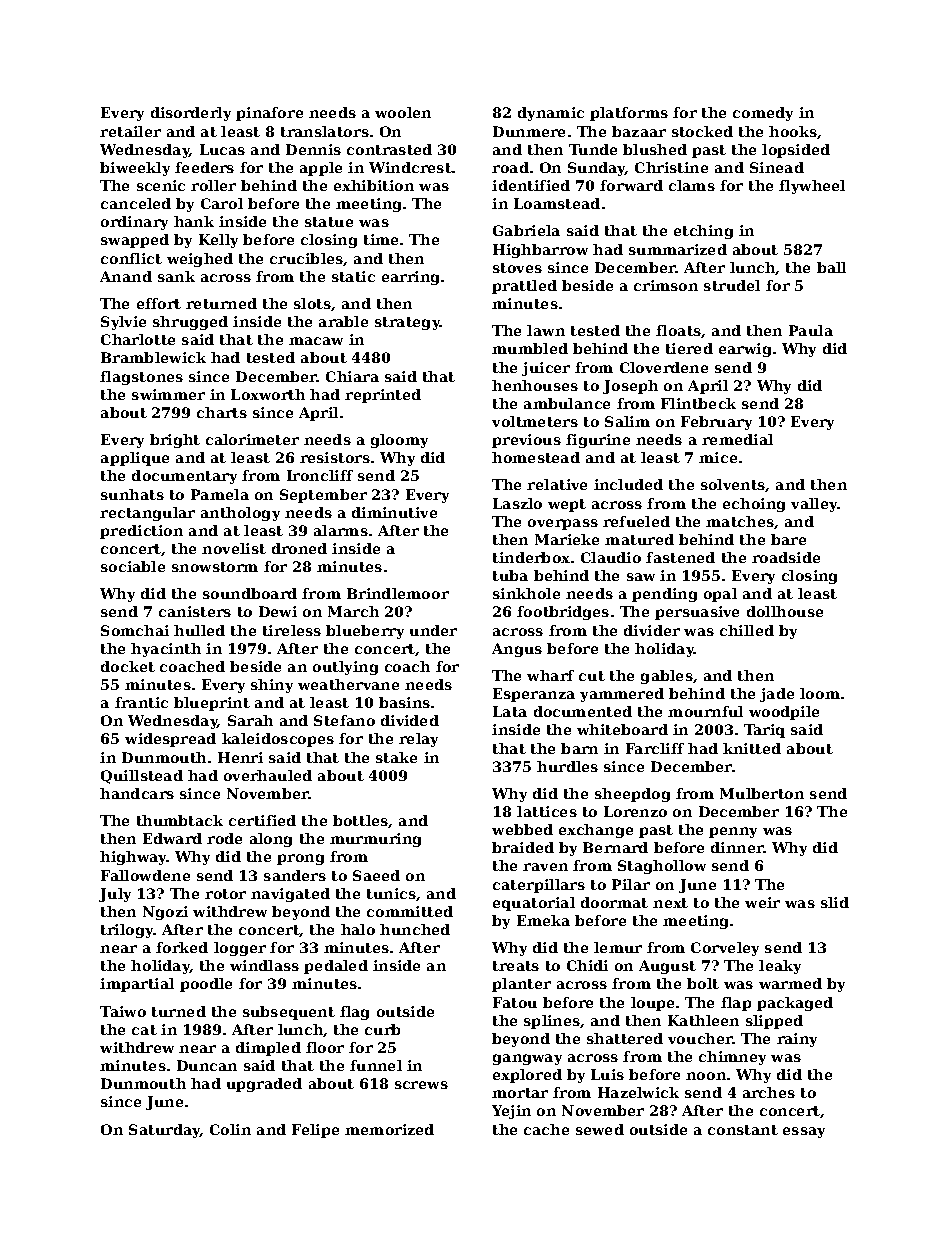 The height and width of the screenshot is (1233, 952). What do you see at coordinates (262, 820) in the screenshot?
I see `certified` at bounding box center [262, 820].
